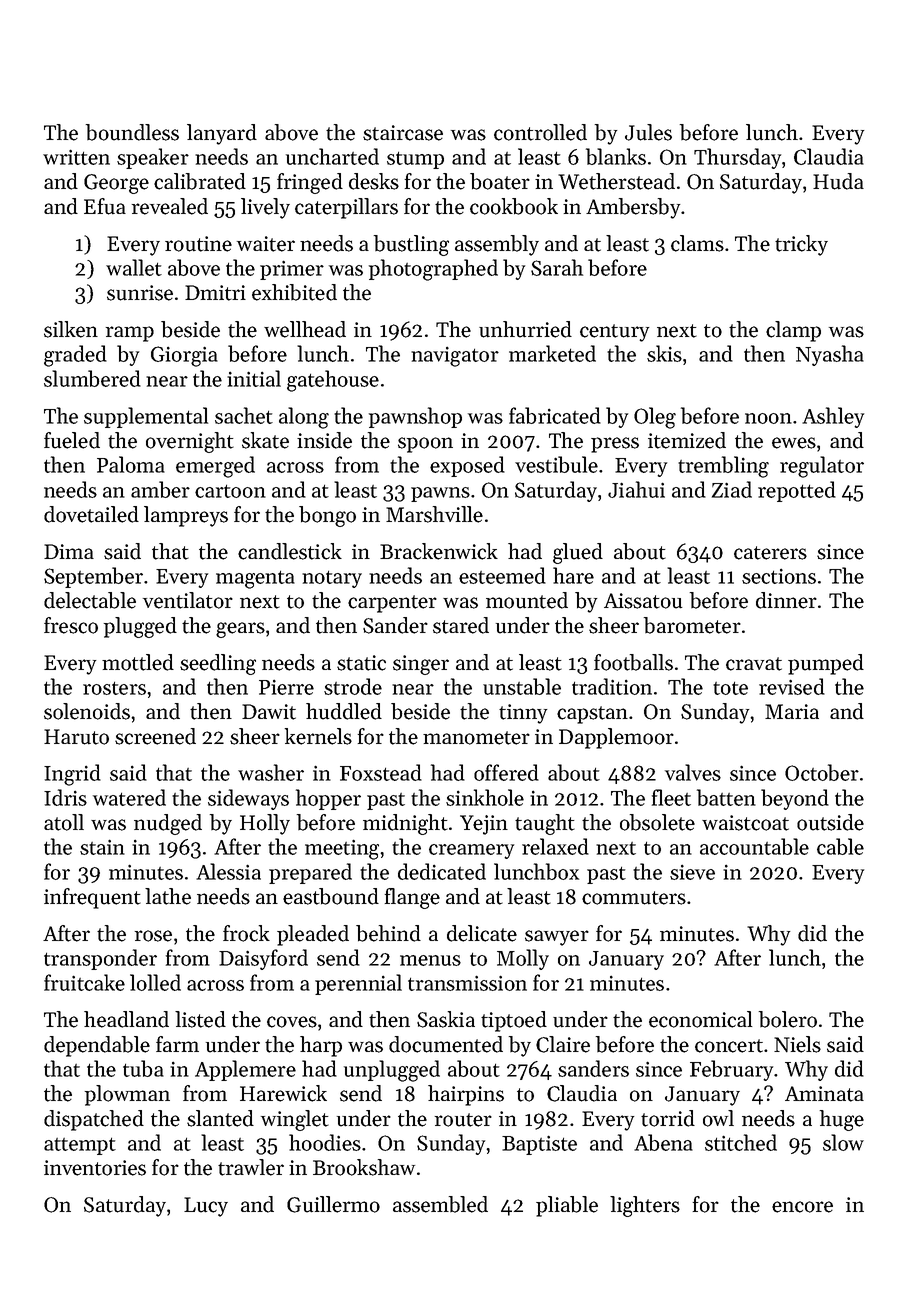 Image resolution: width=908 pixels, height=1316 pixels. I want to click on cookbook, so click(514, 206).
